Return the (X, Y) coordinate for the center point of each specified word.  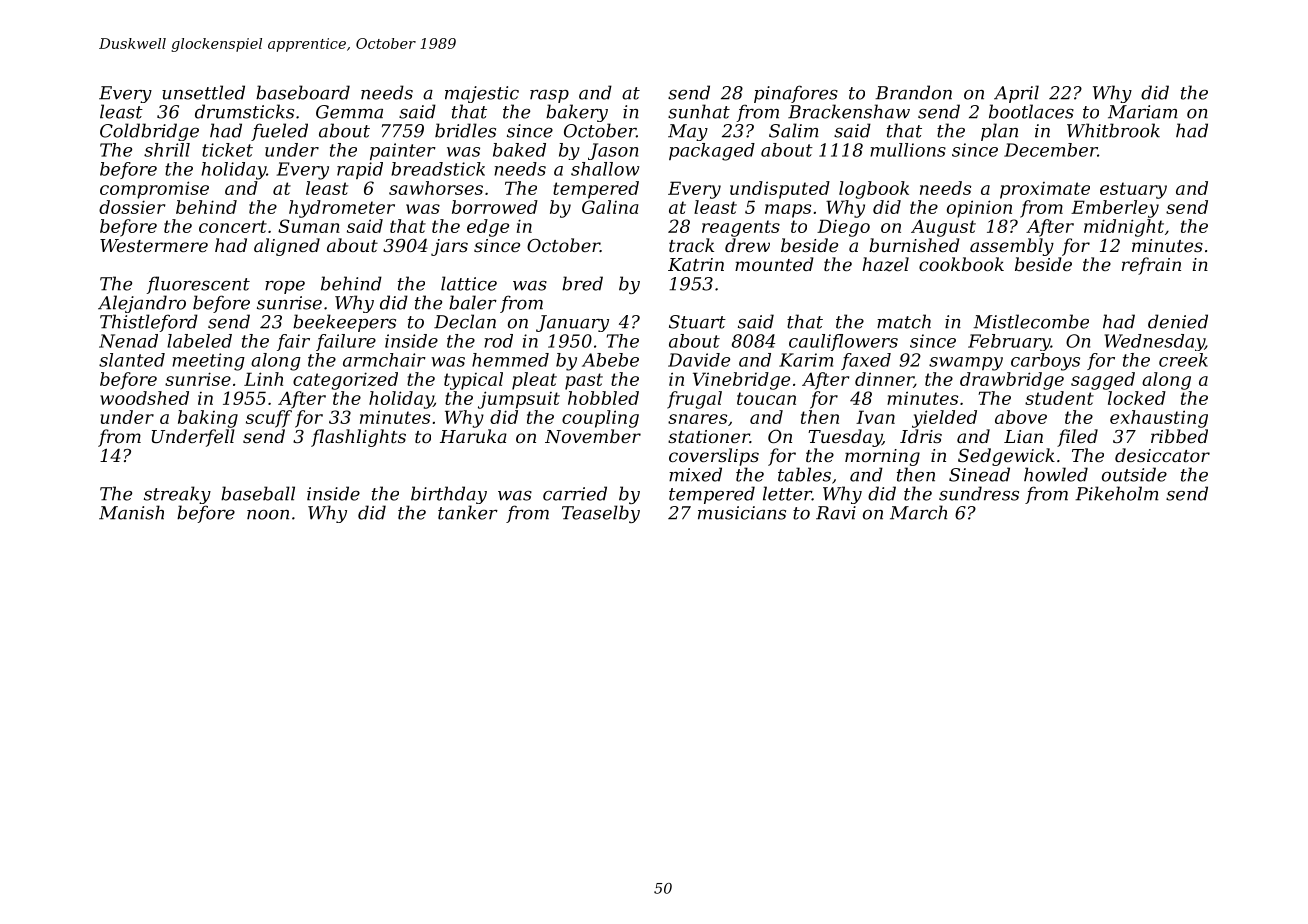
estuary (1133, 190)
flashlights (358, 438)
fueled (279, 132)
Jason (613, 151)
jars (449, 247)
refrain (1151, 266)
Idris (921, 436)
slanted (132, 360)
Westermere (154, 245)
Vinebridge (741, 381)
